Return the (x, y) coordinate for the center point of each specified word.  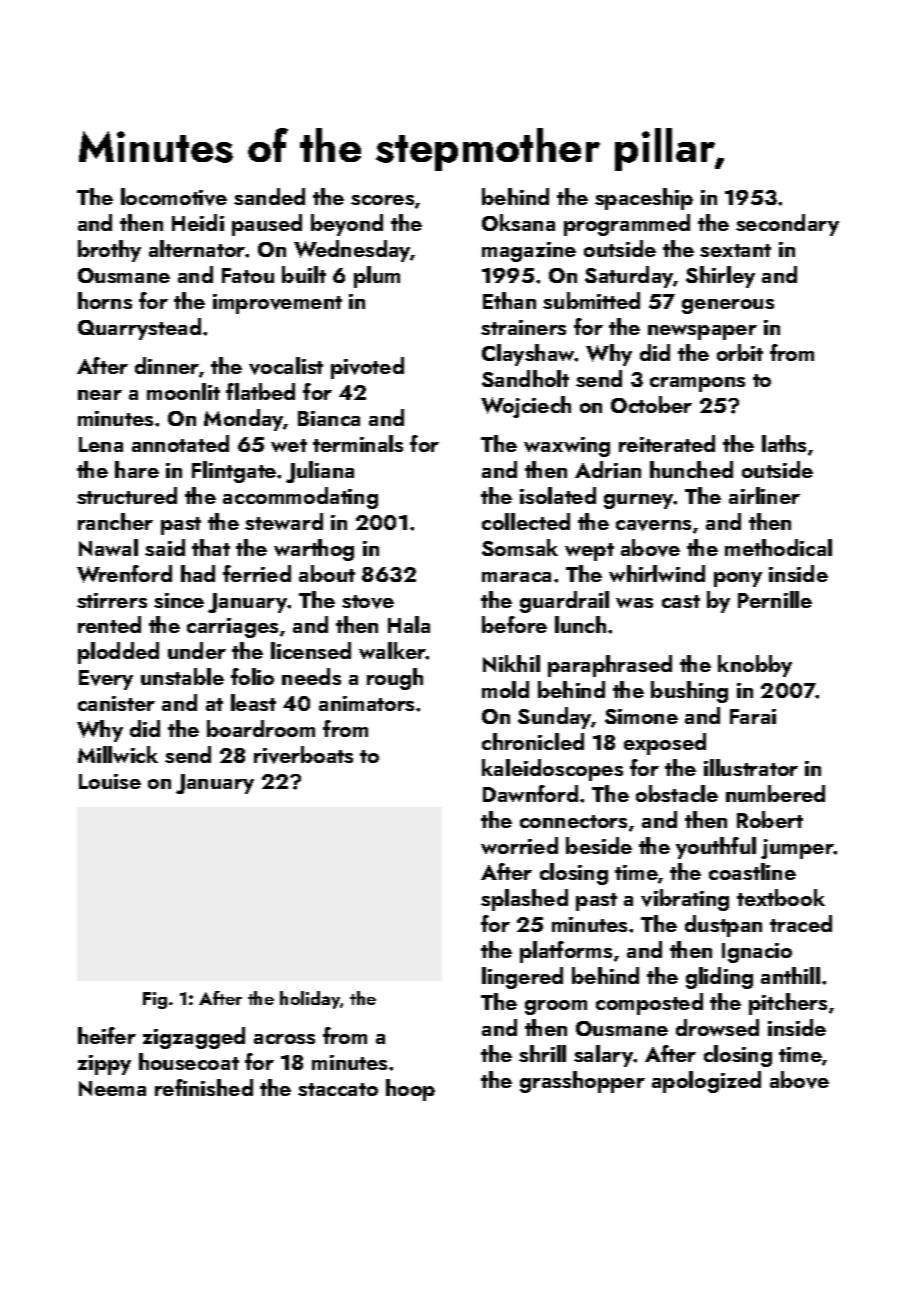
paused (267, 225)
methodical (778, 547)
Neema (112, 1088)
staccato (338, 1089)
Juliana (320, 472)
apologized (706, 1082)
